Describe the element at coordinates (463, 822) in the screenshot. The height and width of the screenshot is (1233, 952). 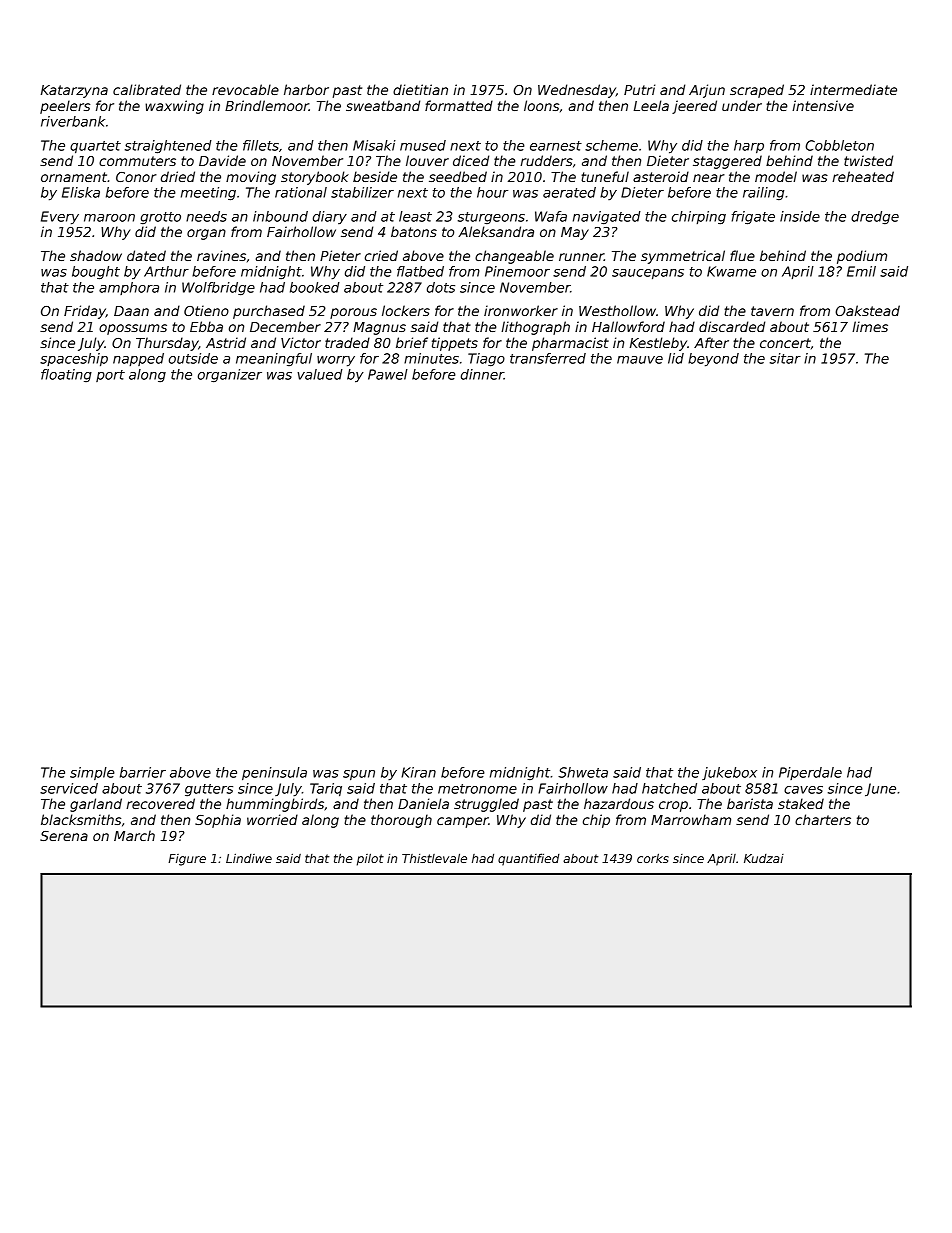
I see `camper` at that location.
